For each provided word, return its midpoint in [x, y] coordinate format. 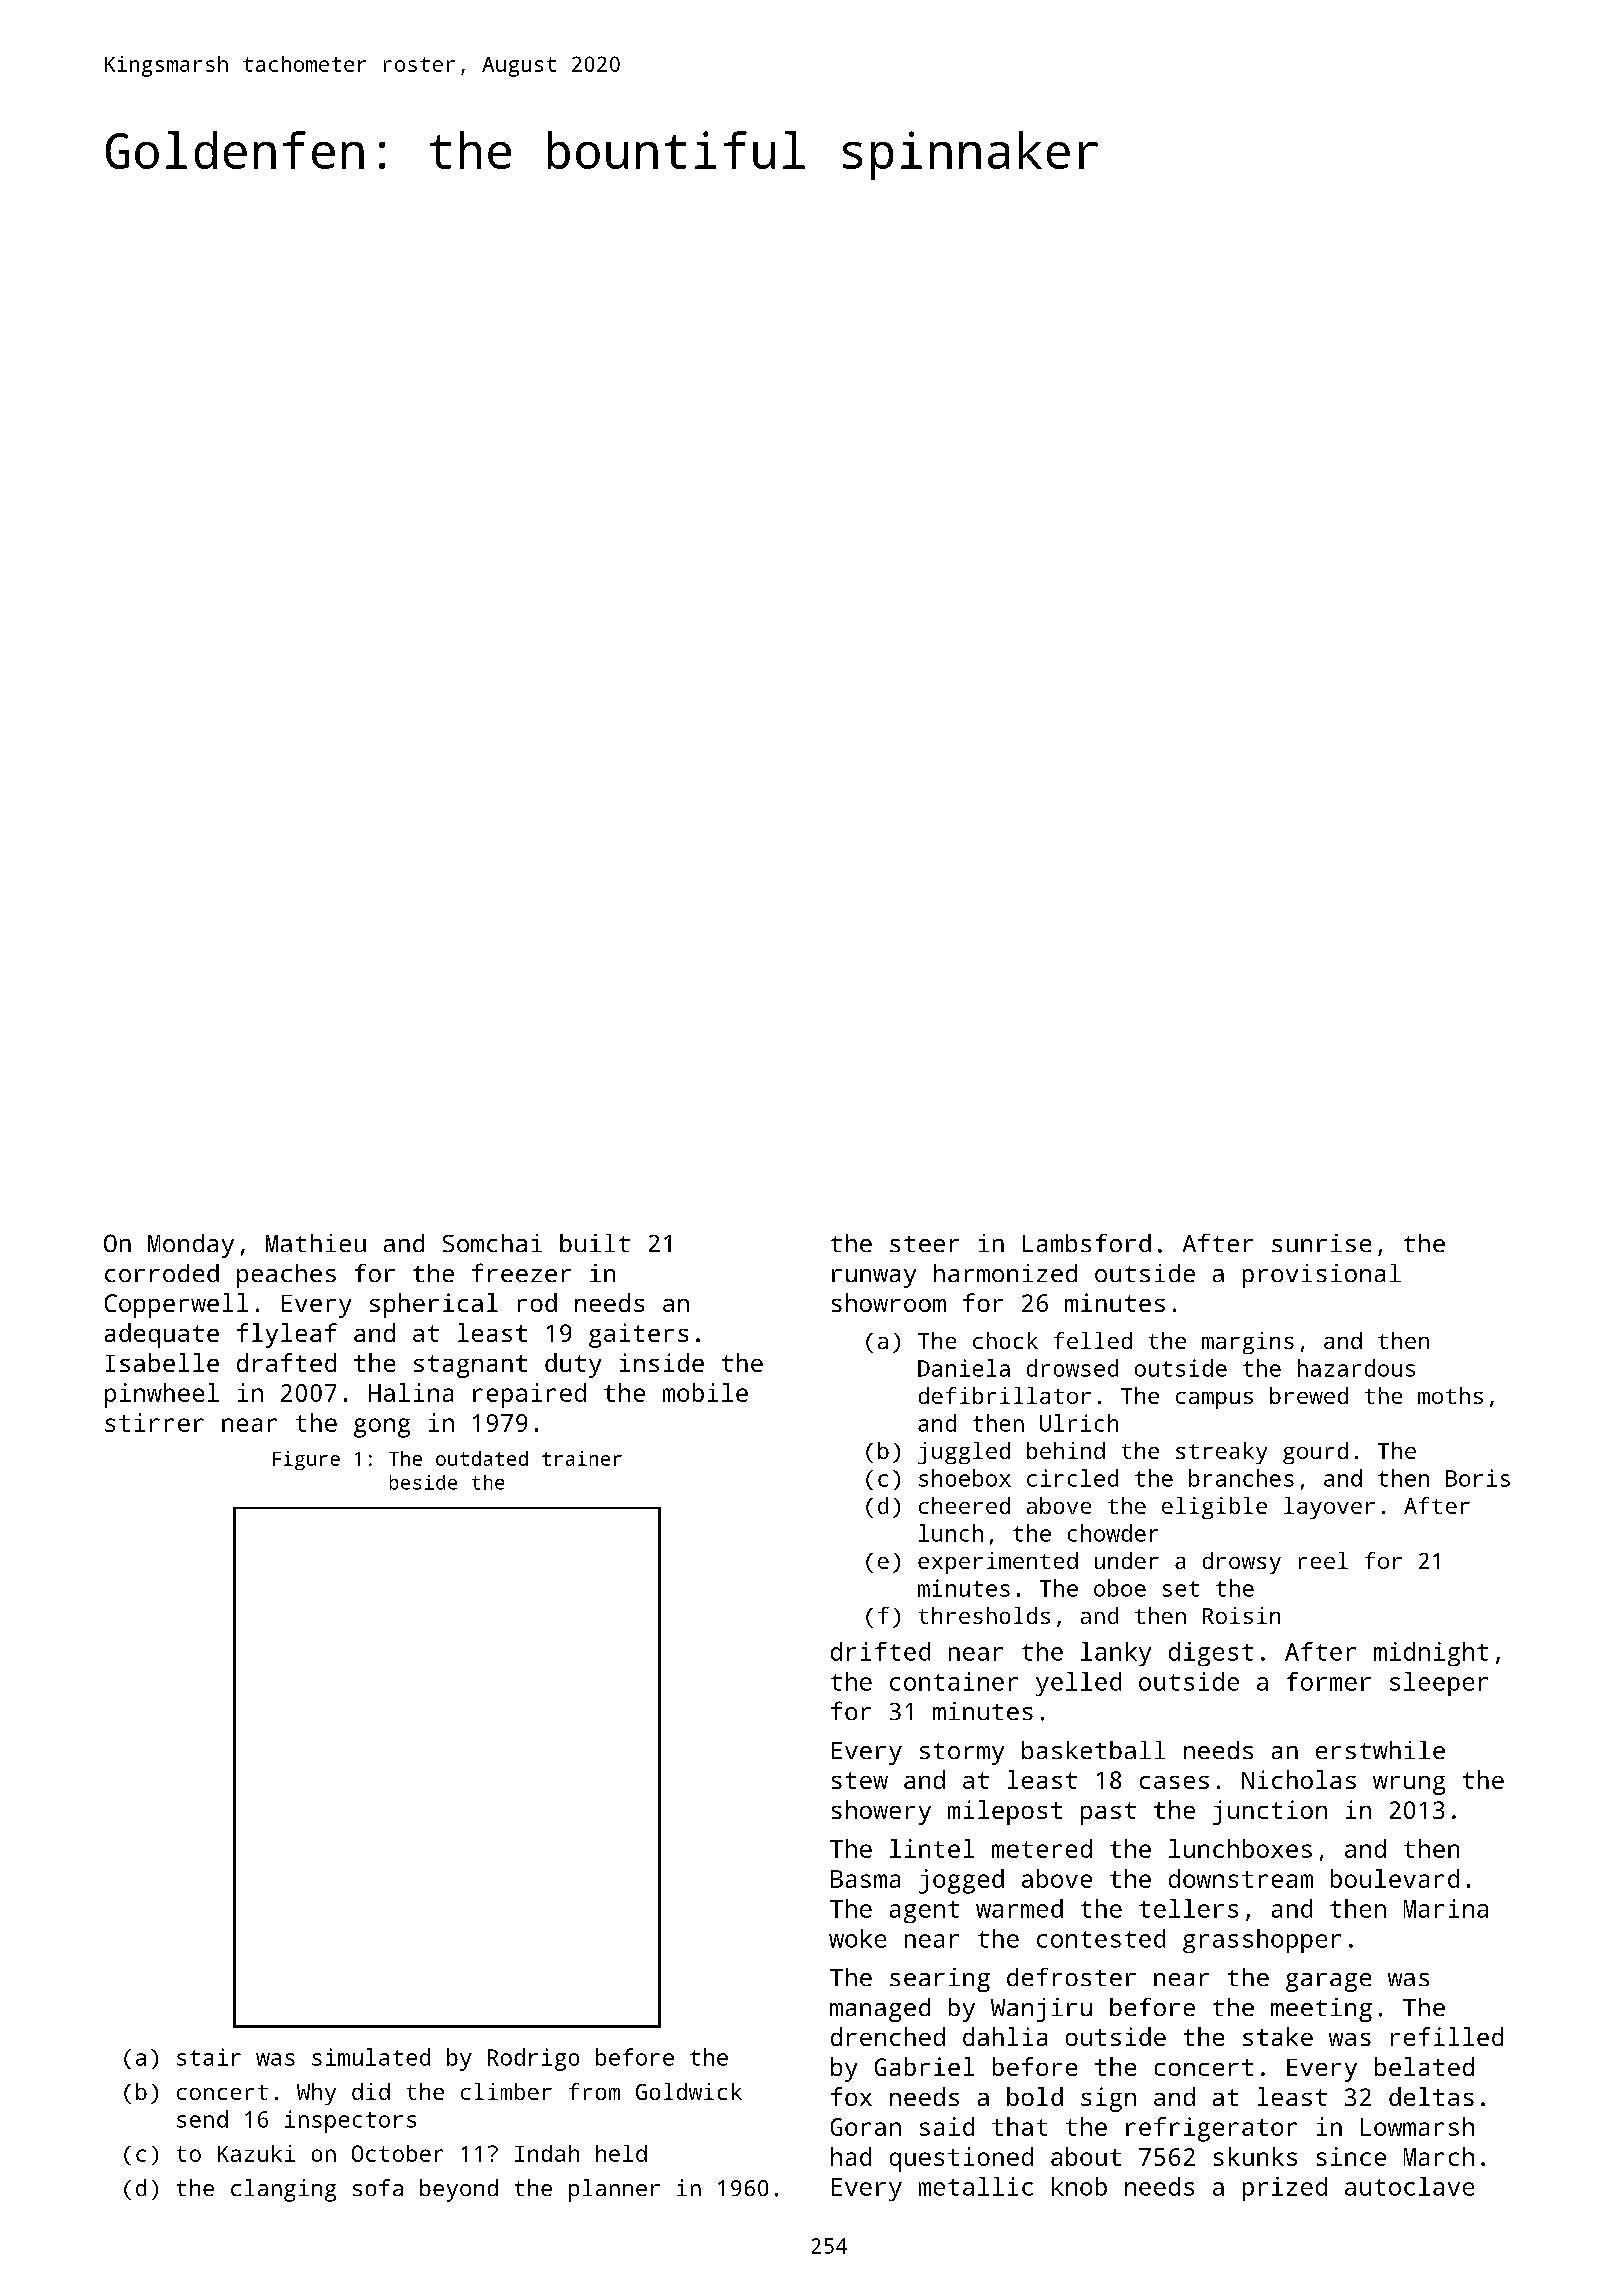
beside [423, 1482]
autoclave [1409, 2186]
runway [874, 1278]
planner [614, 2190]
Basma [865, 1879]
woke [857, 1938]
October [397, 2153]
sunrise [1321, 1243]
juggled [964, 1453]
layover [1329, 1508]
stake [1278, 2036]
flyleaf [287, 1335]
